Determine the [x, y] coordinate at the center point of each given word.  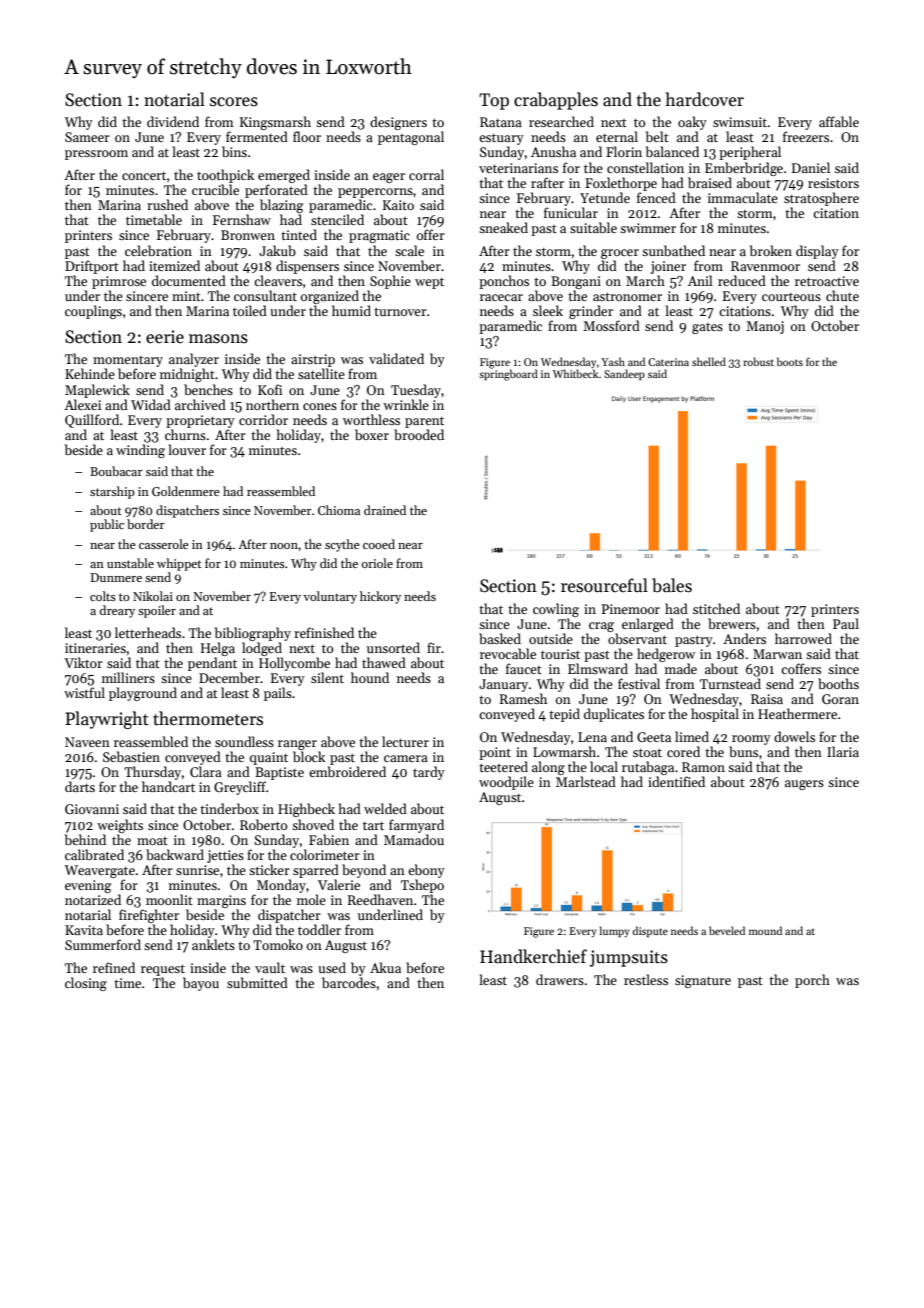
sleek [548, 310]
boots [790, 361]
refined [114, 967]
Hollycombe [294, 664]
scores [234, 102]
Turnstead [730, 683]
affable [839, 121]
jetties [225, 856]
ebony [426, 871]
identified [676, 781]
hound [370, 677]
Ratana [501, 122]
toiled [250, 310]
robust [758, 361]
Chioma [339, 510]
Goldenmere [186, 491]
